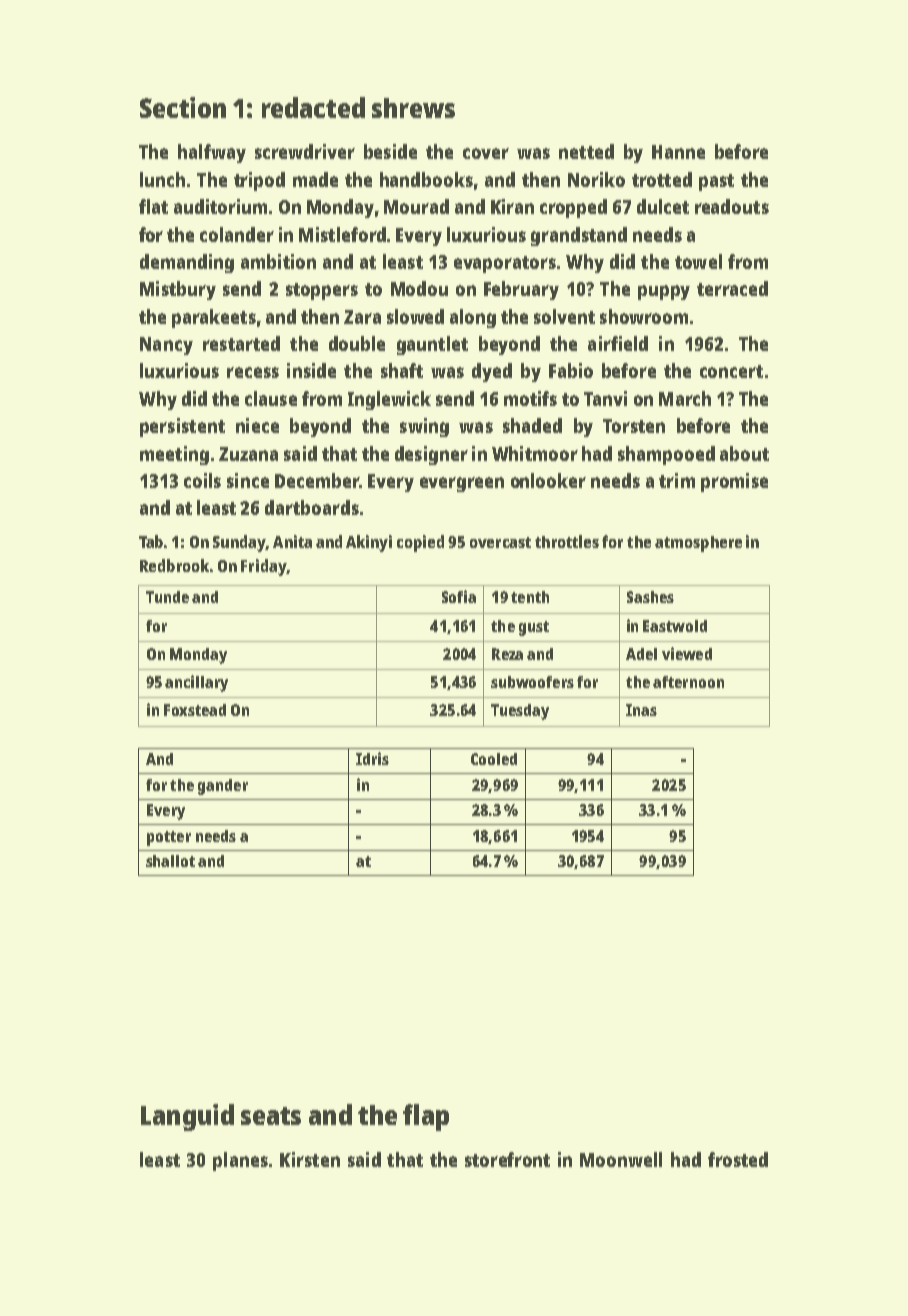 The image size is (908, 1316). Describe the element at coordinates (310, 1159) in the page. I see `Kirsten` at that location.
